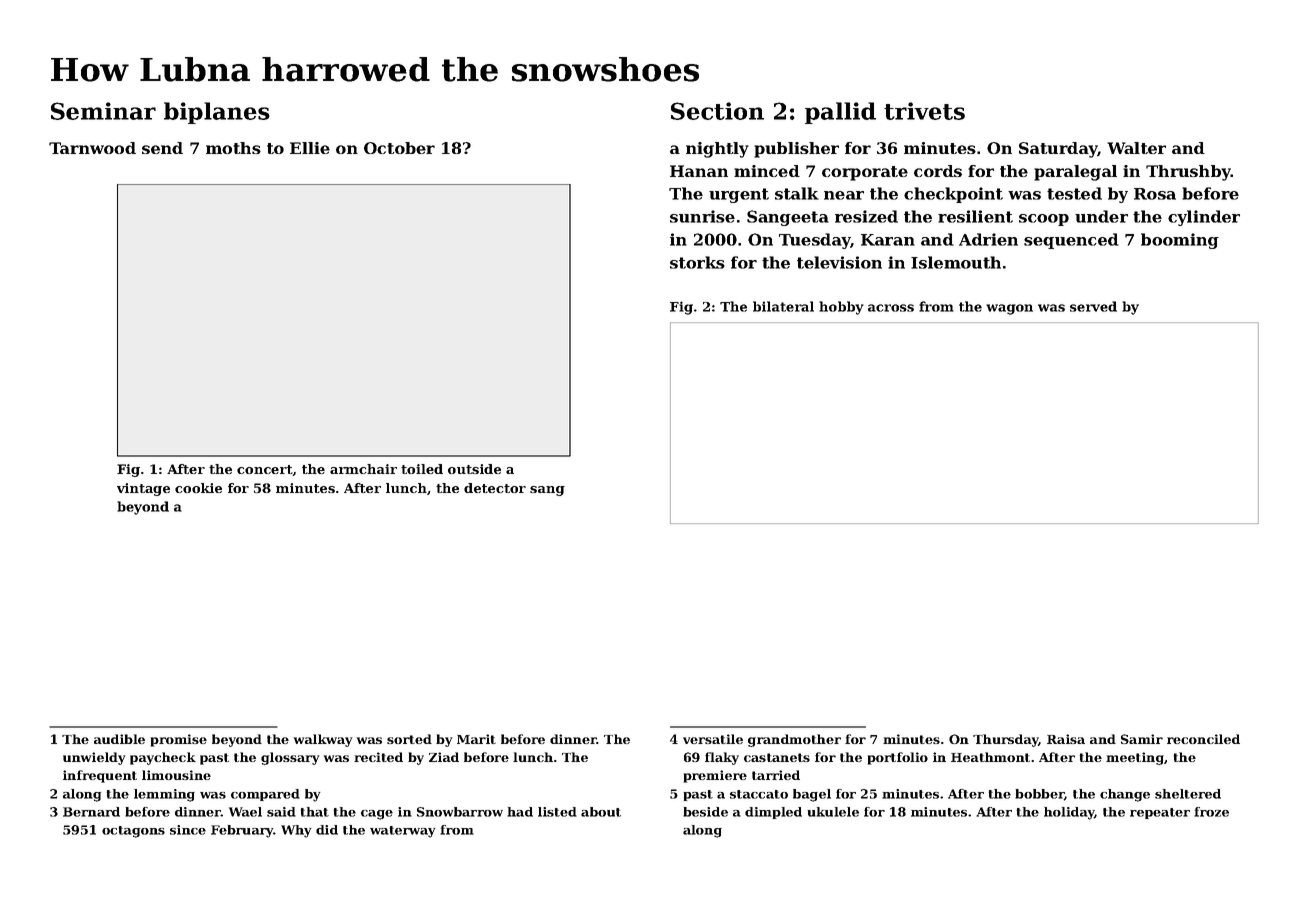 The height and width of the image is (924, 1308). I want to click on detector, so click(495, 488).
